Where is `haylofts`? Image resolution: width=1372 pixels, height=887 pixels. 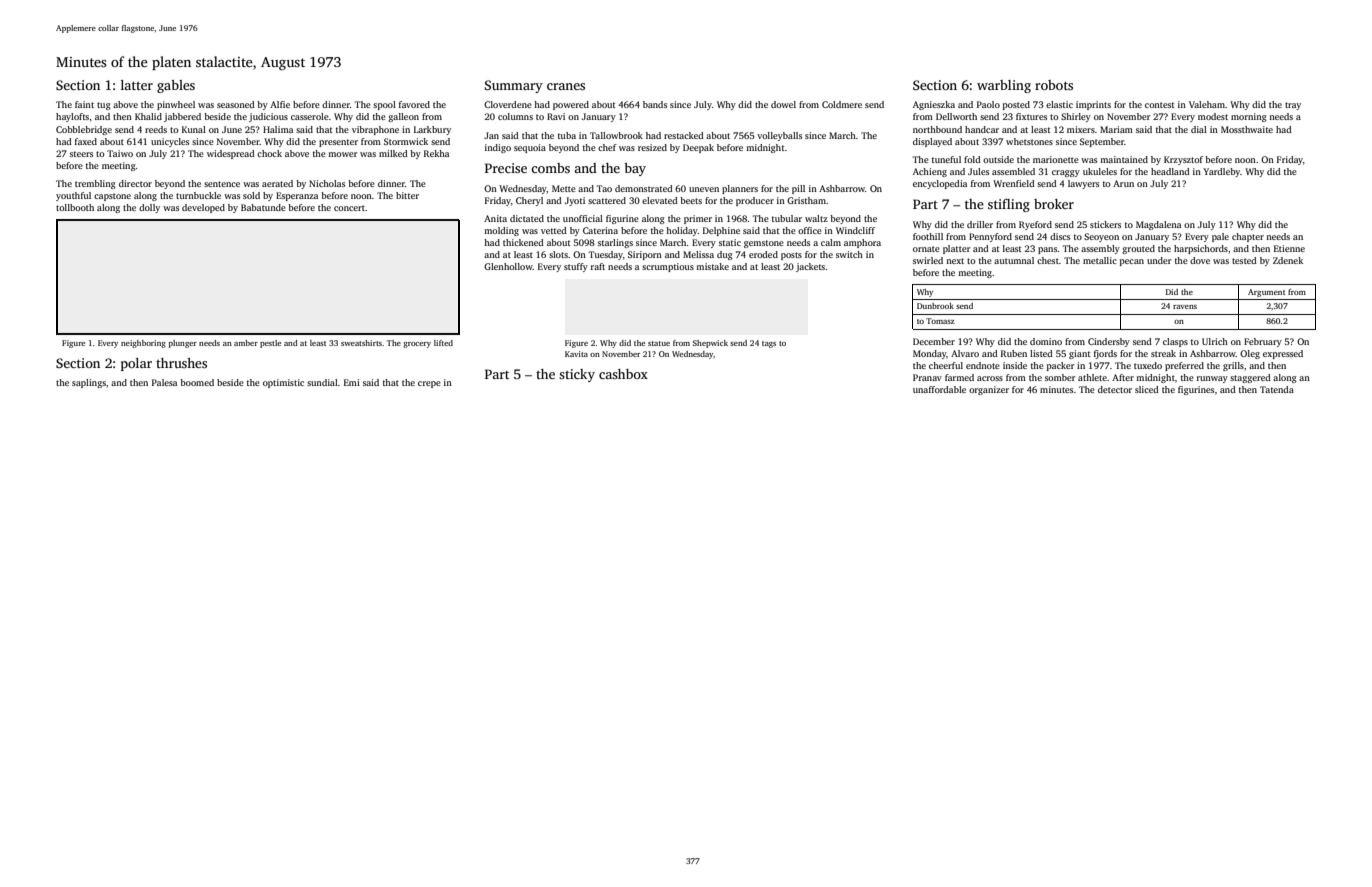
haylofts is located at coordinates (72, 117).
